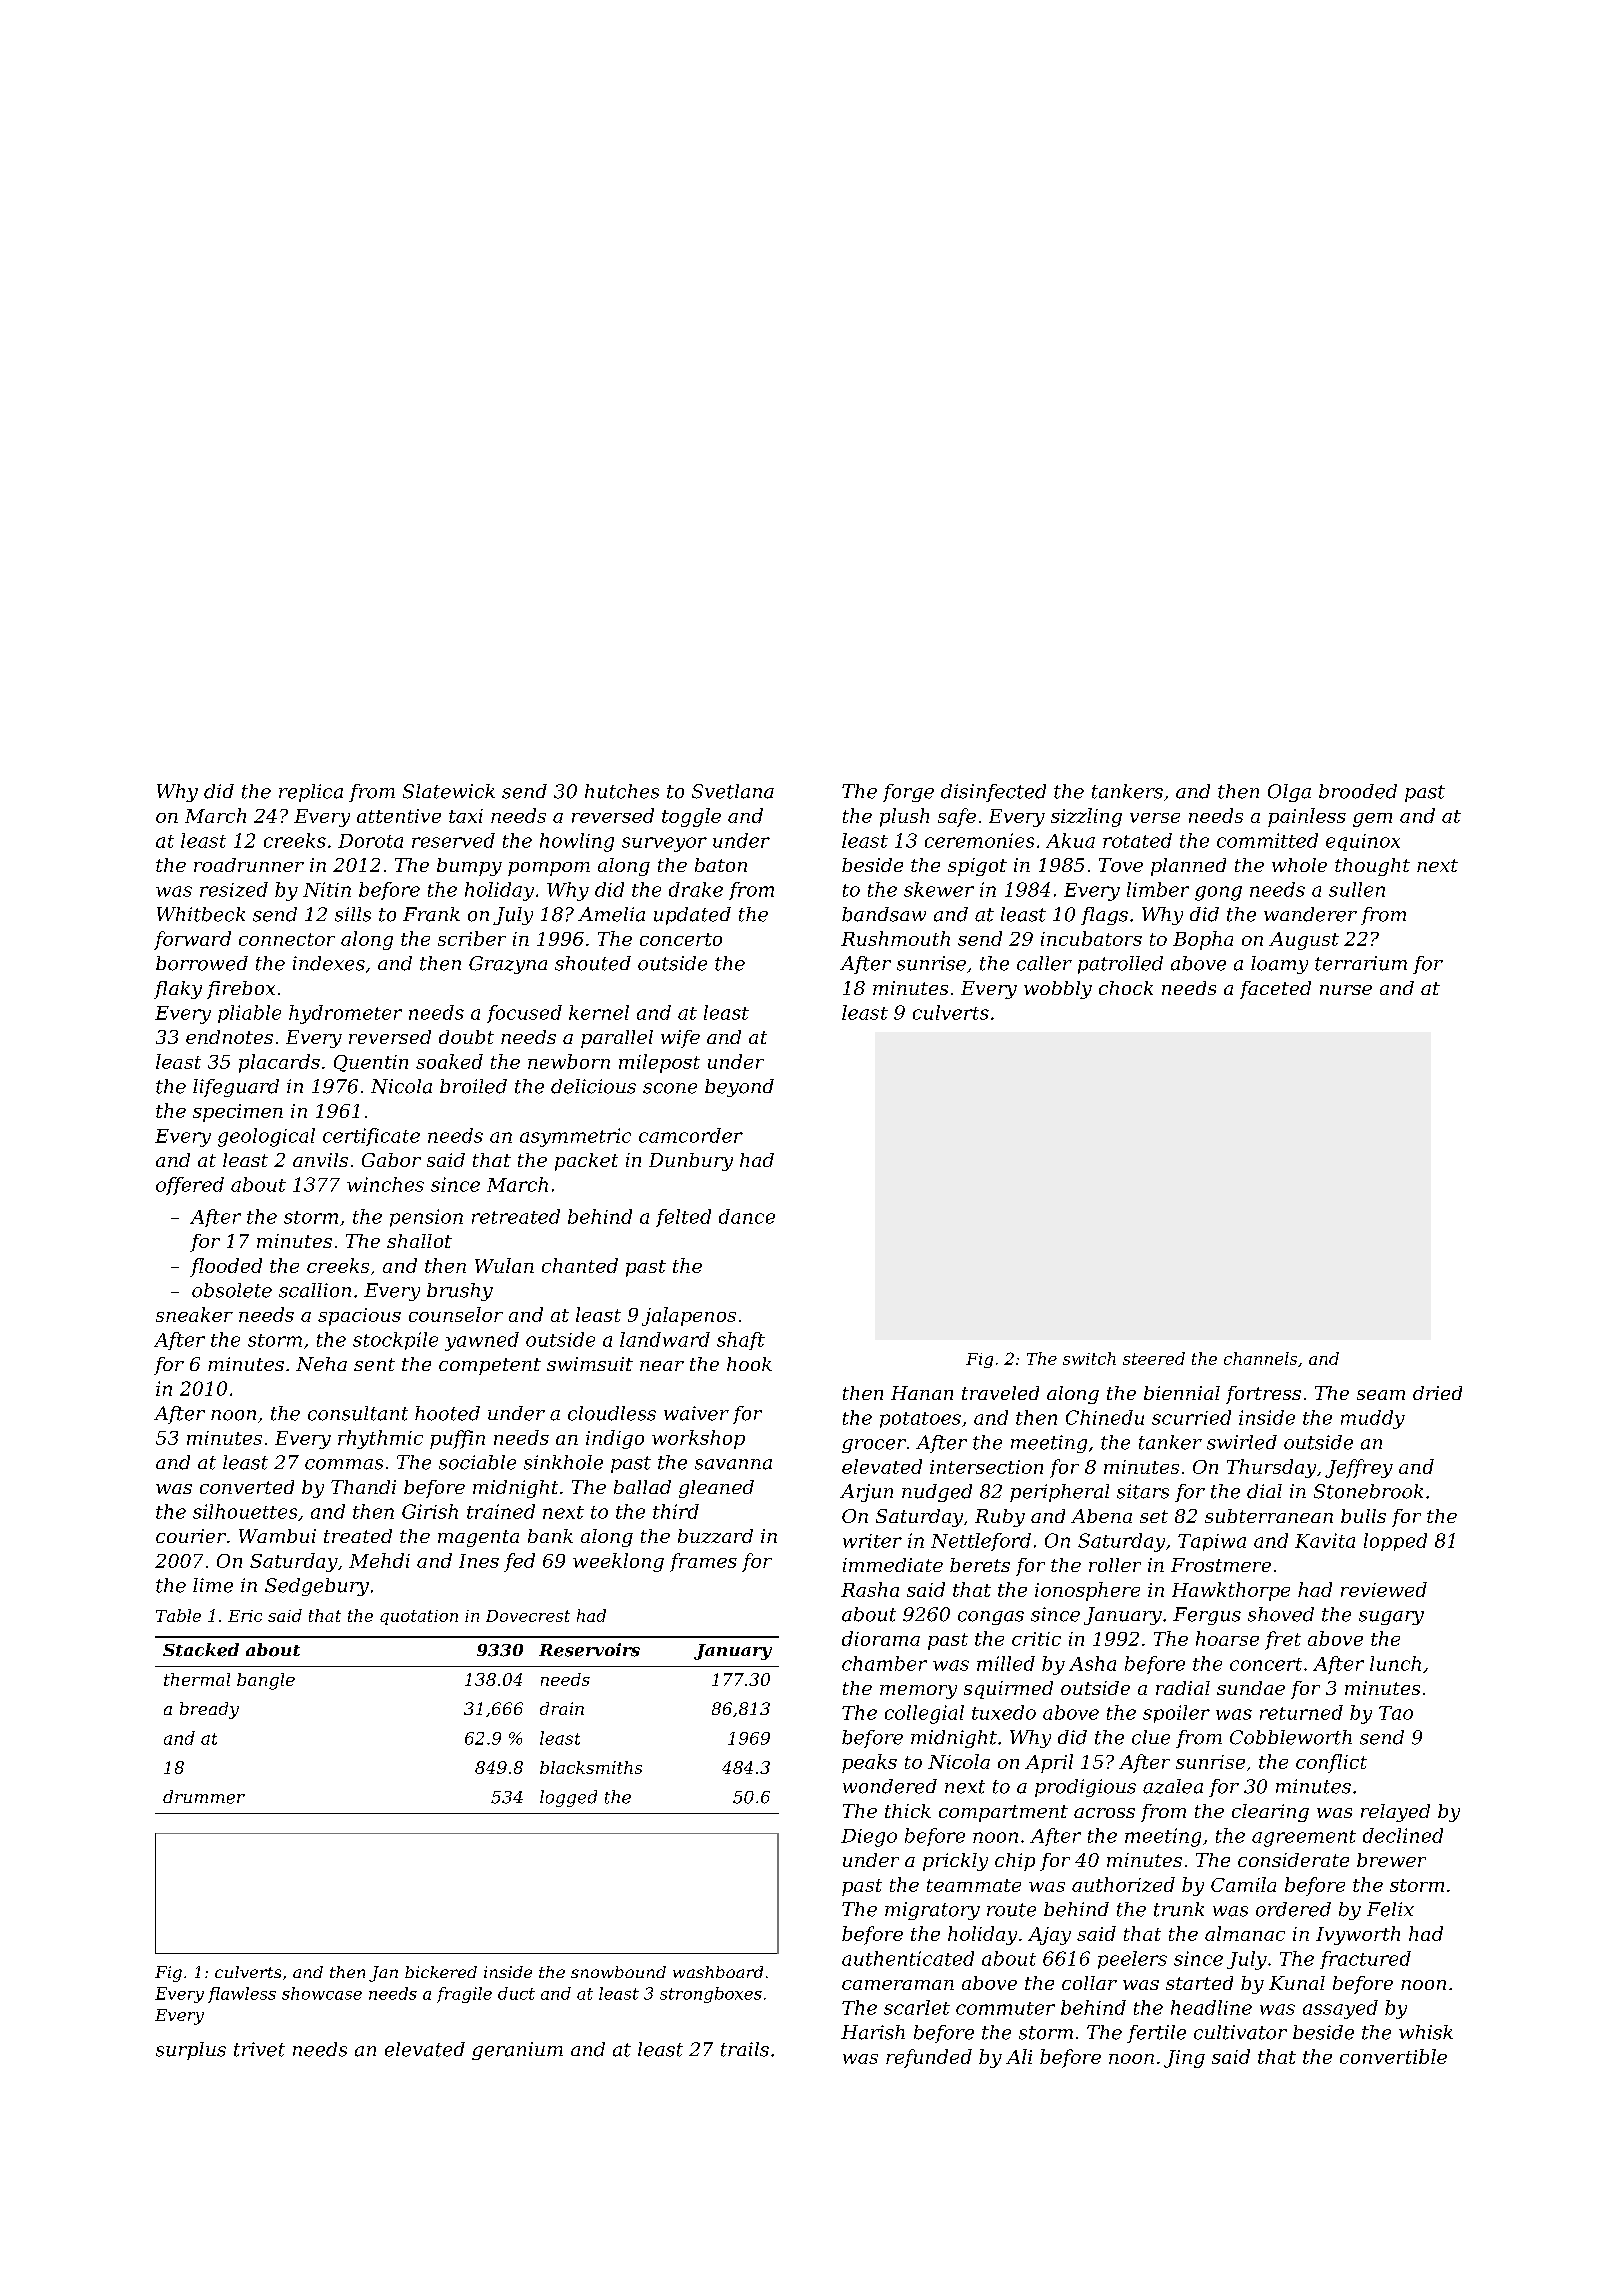 The height and width of the page is (2292, 1620). What do you see at coordinates (322, 1993) in the page?
I see `showcase` at bounding box center [322, 1993].
